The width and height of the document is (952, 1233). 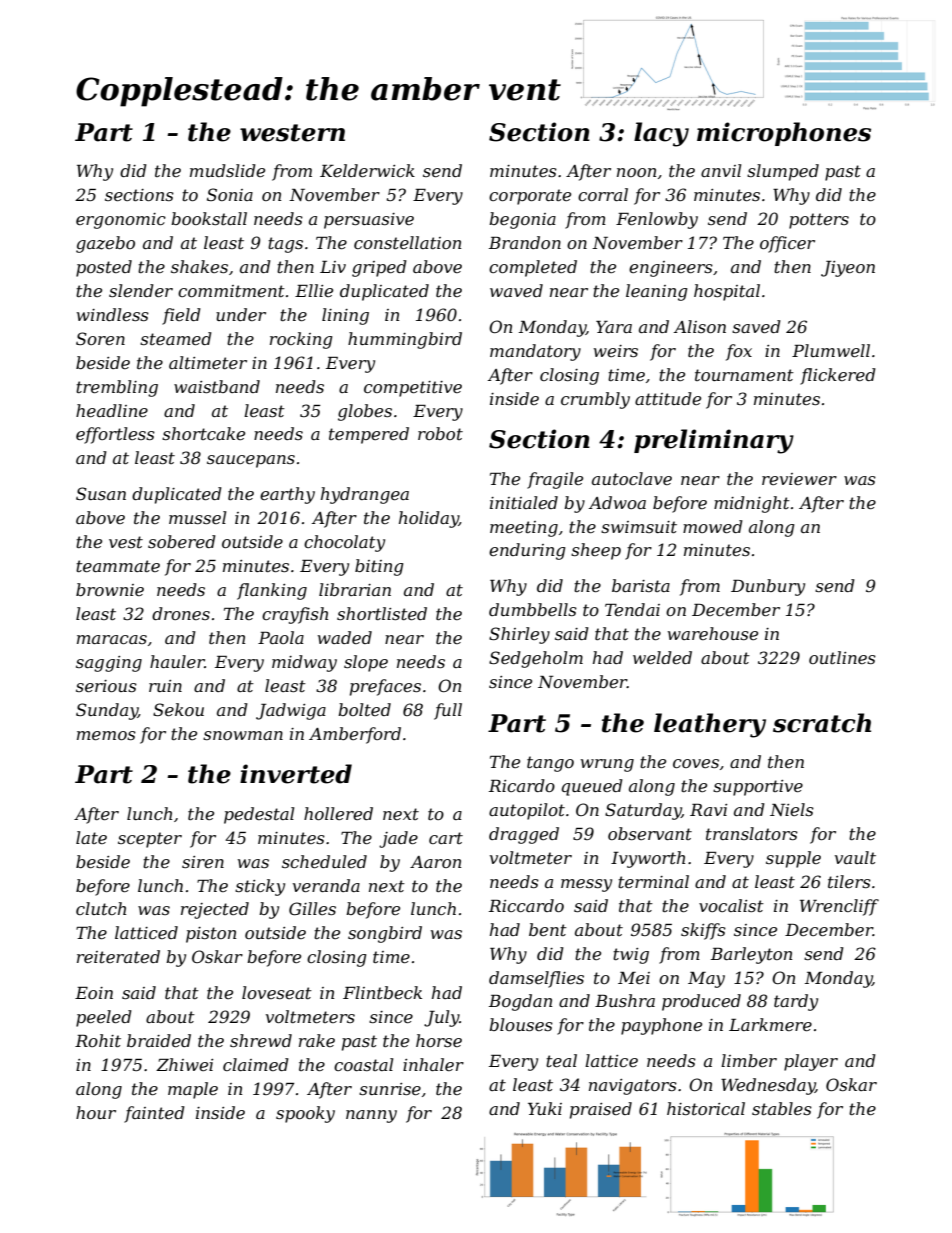 What do you see at coordinates (382, 992) in the document?
I see `Flintbeck` at bounding box center [382, 992].
